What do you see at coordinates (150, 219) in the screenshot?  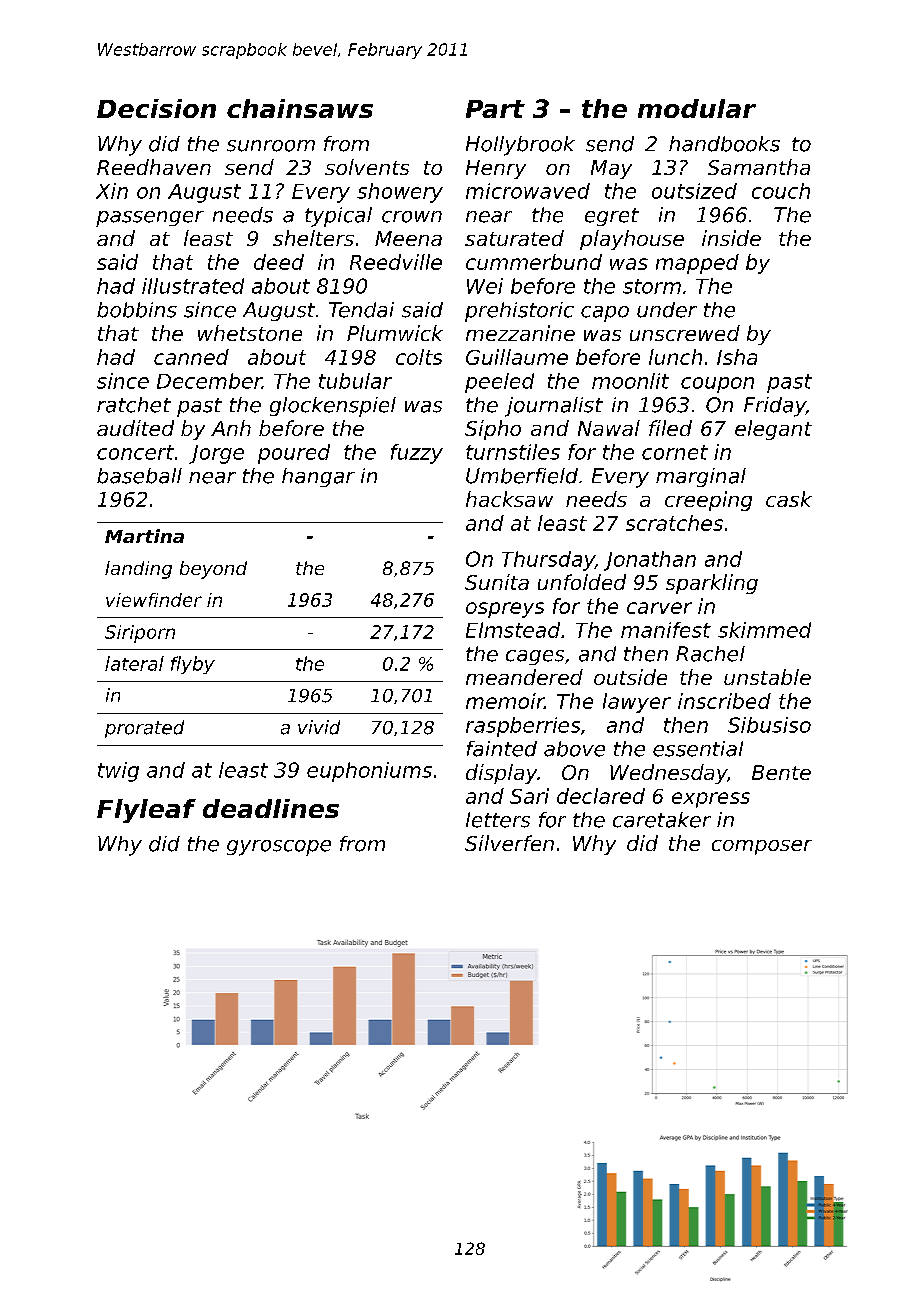 I see `passenger` at bounding box center [150, 219].
